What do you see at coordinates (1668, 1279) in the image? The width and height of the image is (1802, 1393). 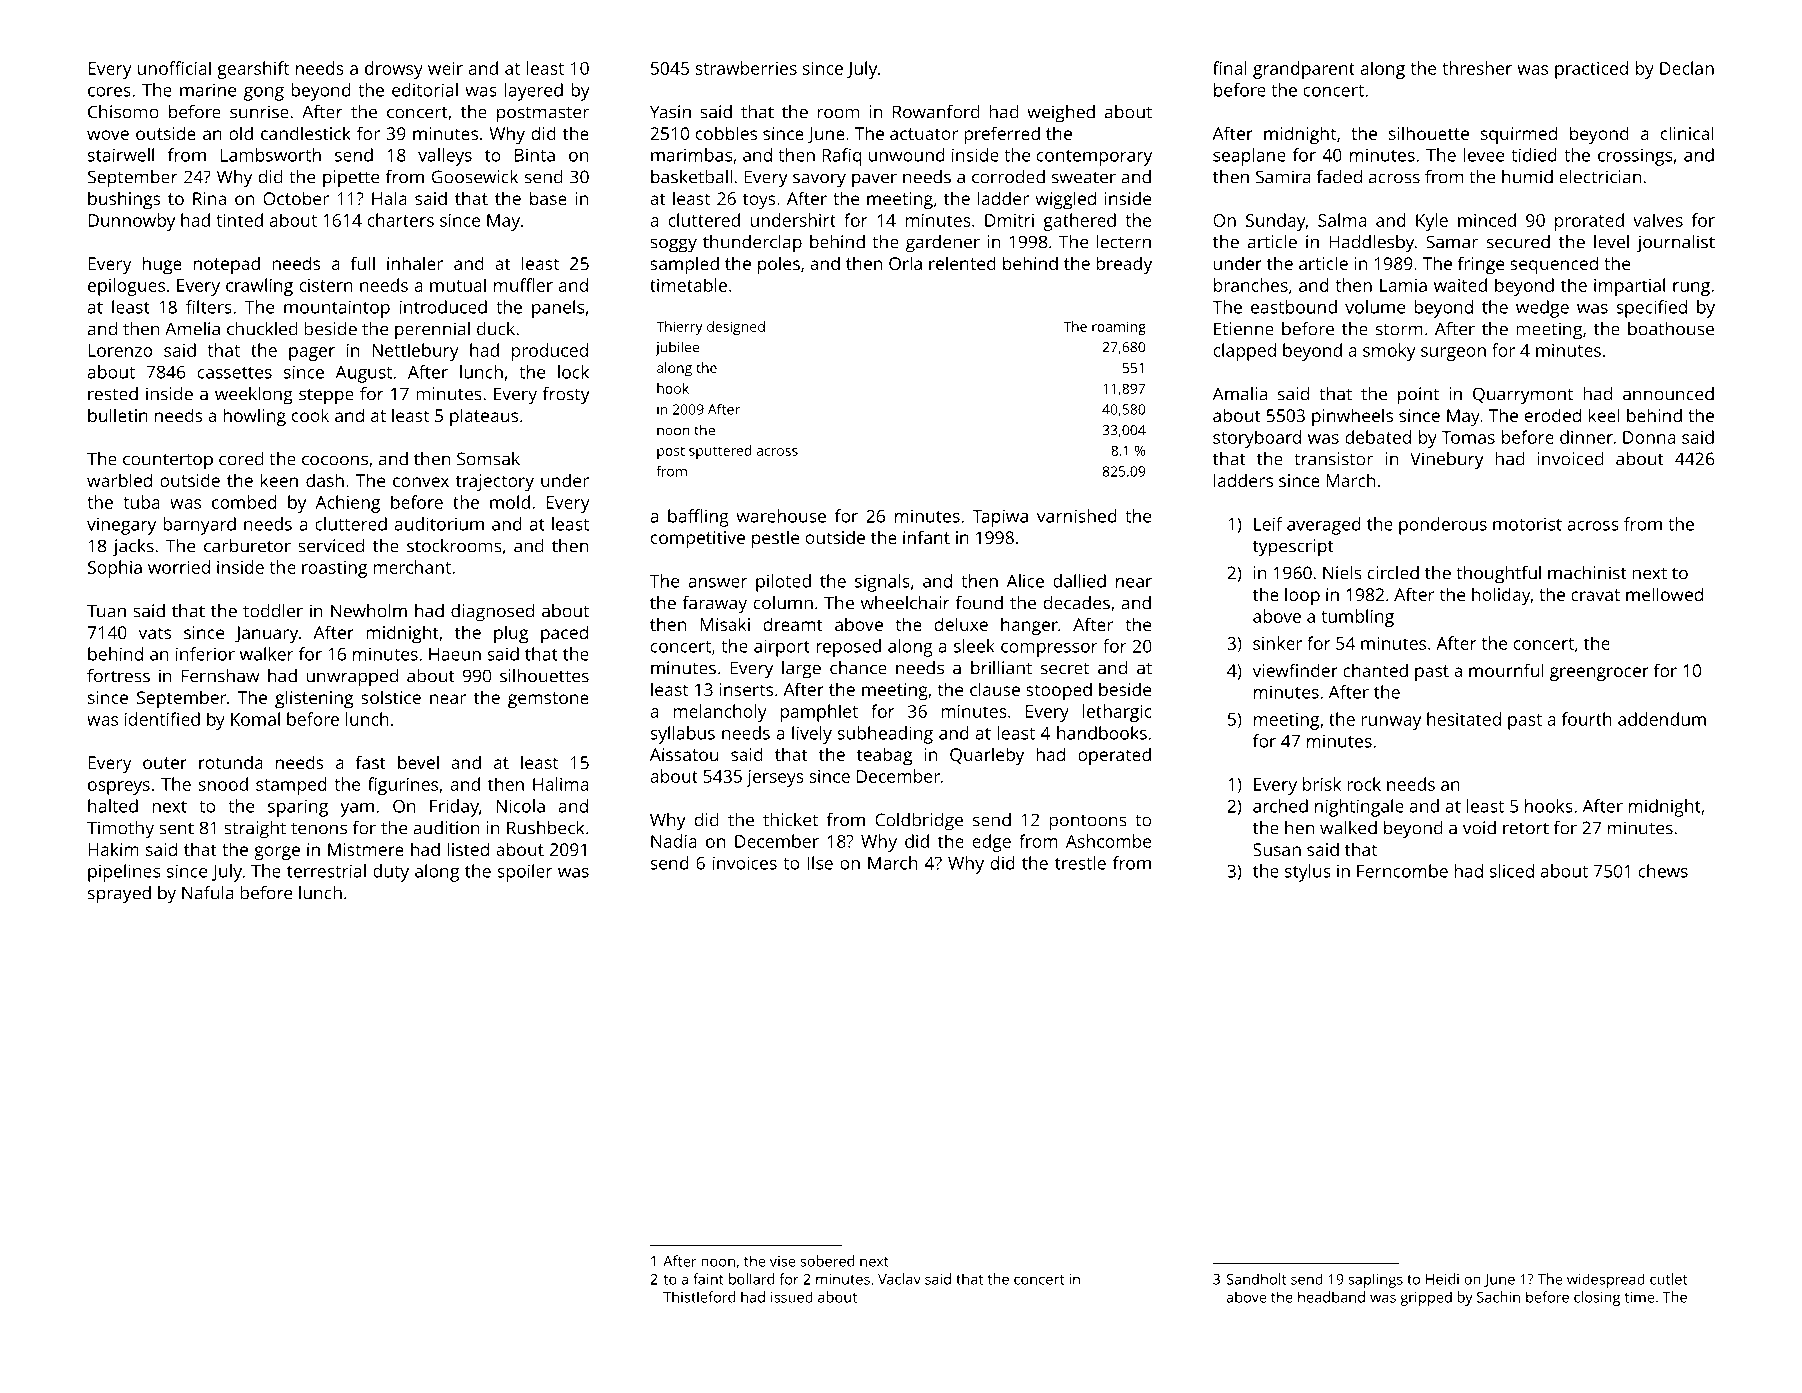 I see `cutlet` at bounding box center [1668, 1279].
